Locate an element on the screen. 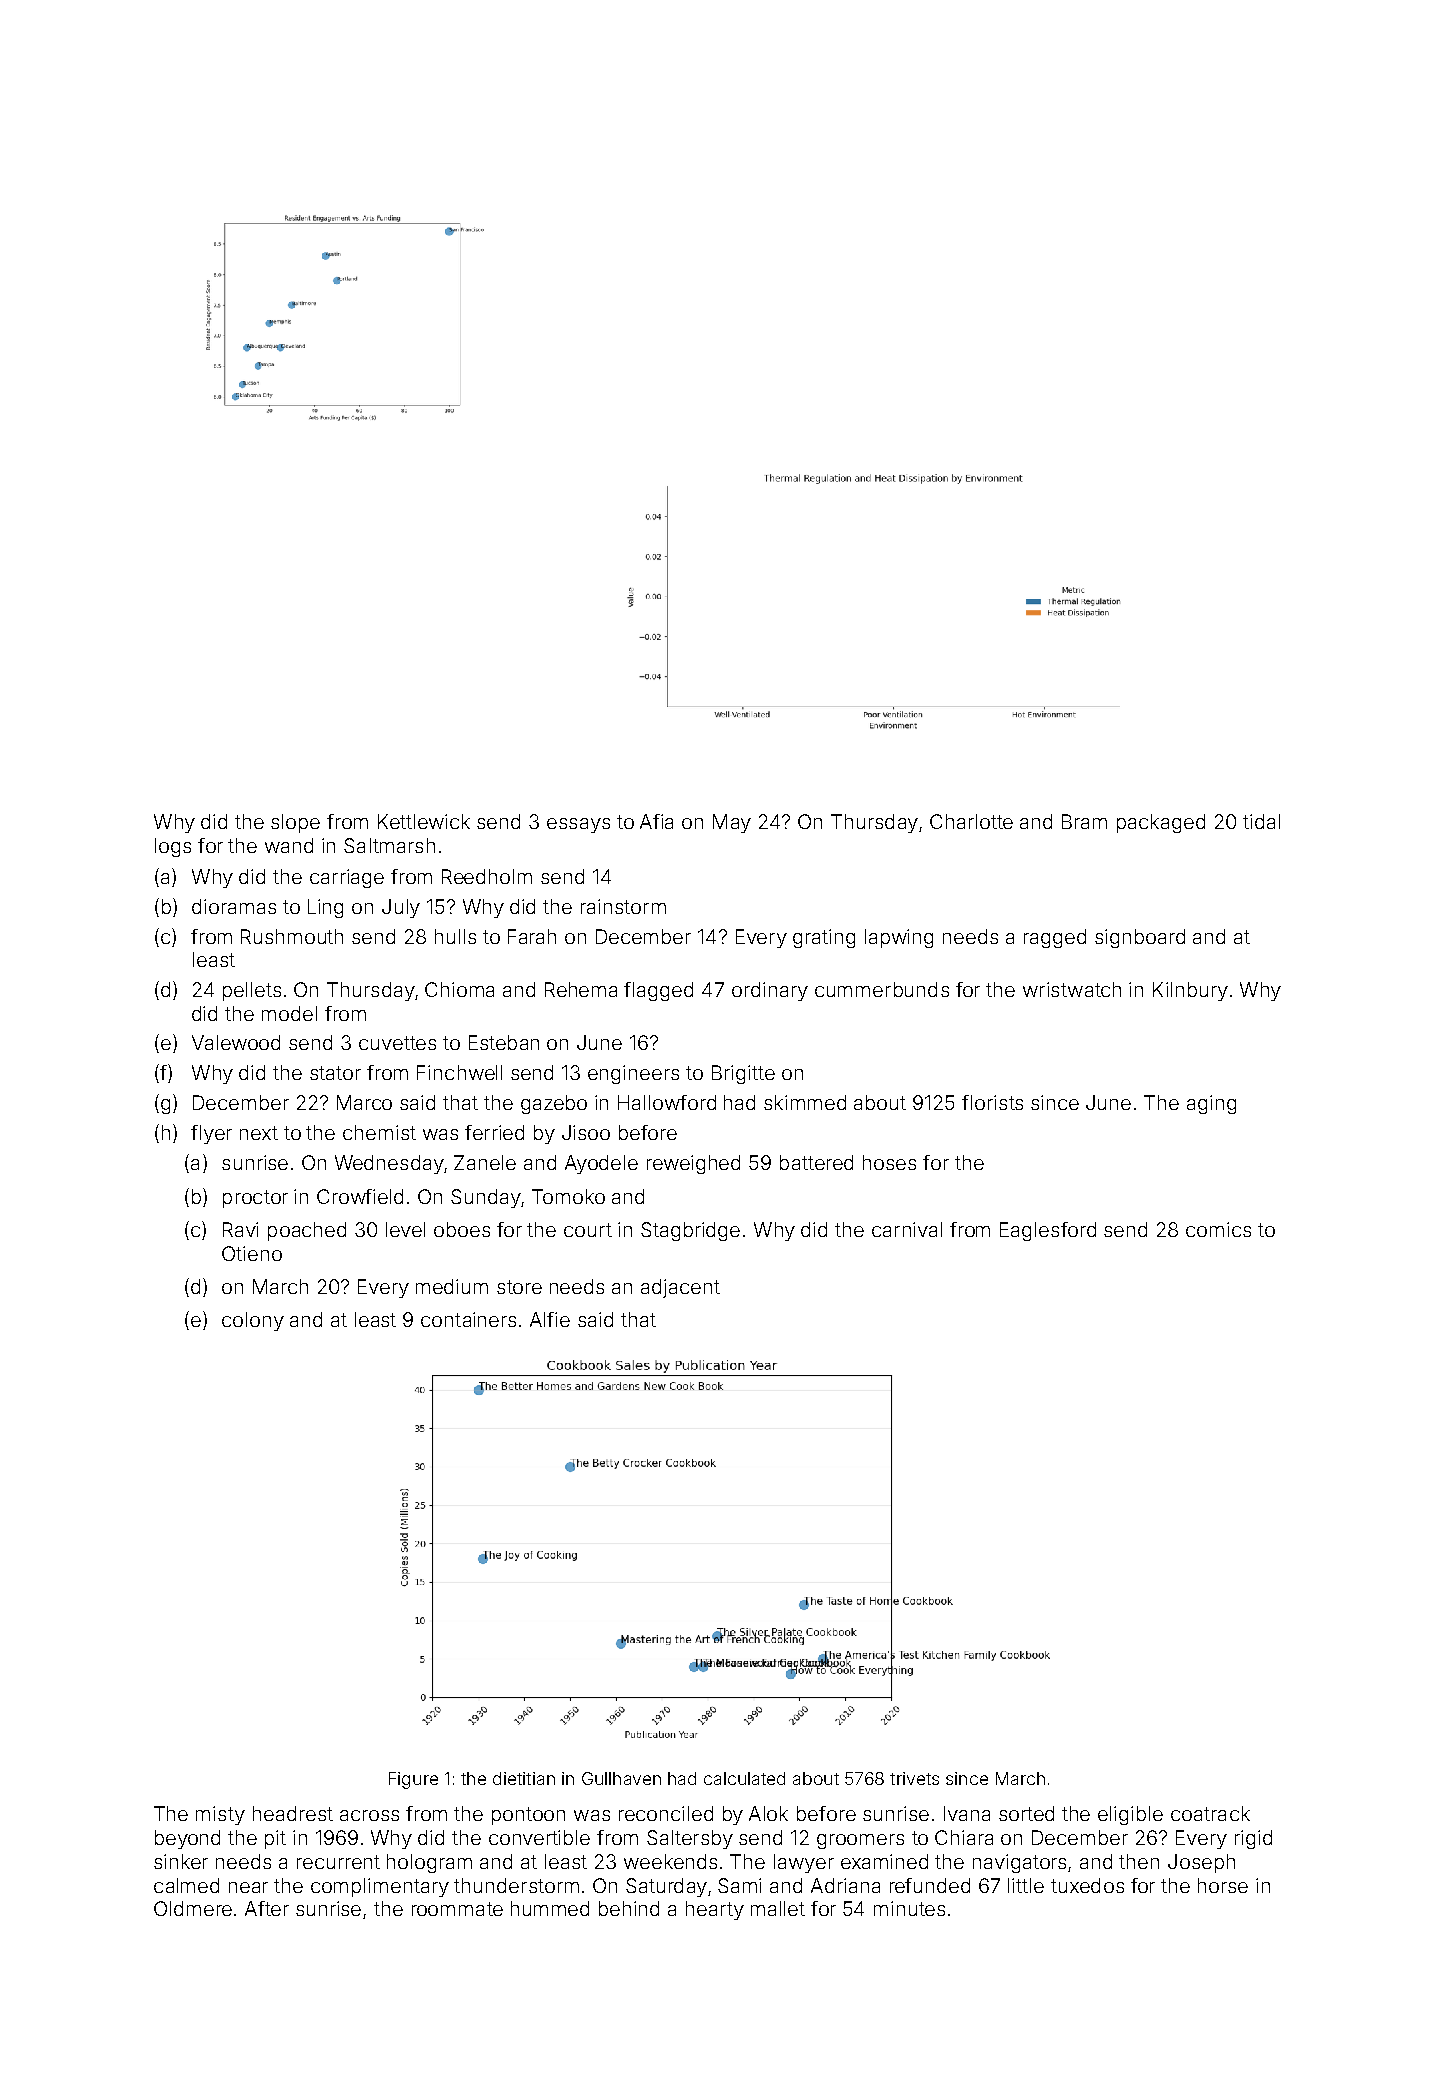 The image size is (1450, 2100). roommate is located at coordinates (457, 1909).
